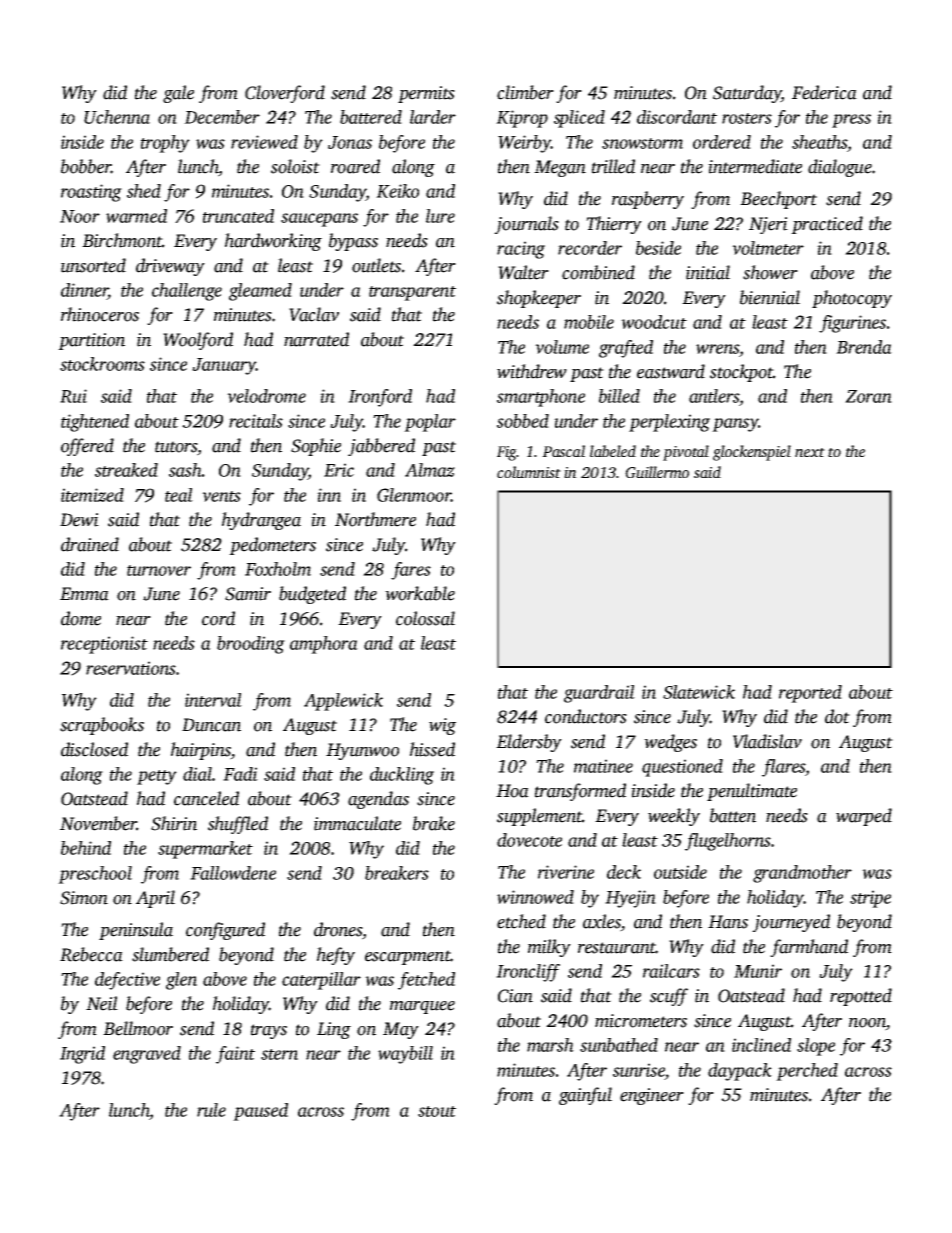 The height and width of the image is (1233, 952). Describe the element at coordinates (316, 339) in the image. I see `narrated` at that location.
